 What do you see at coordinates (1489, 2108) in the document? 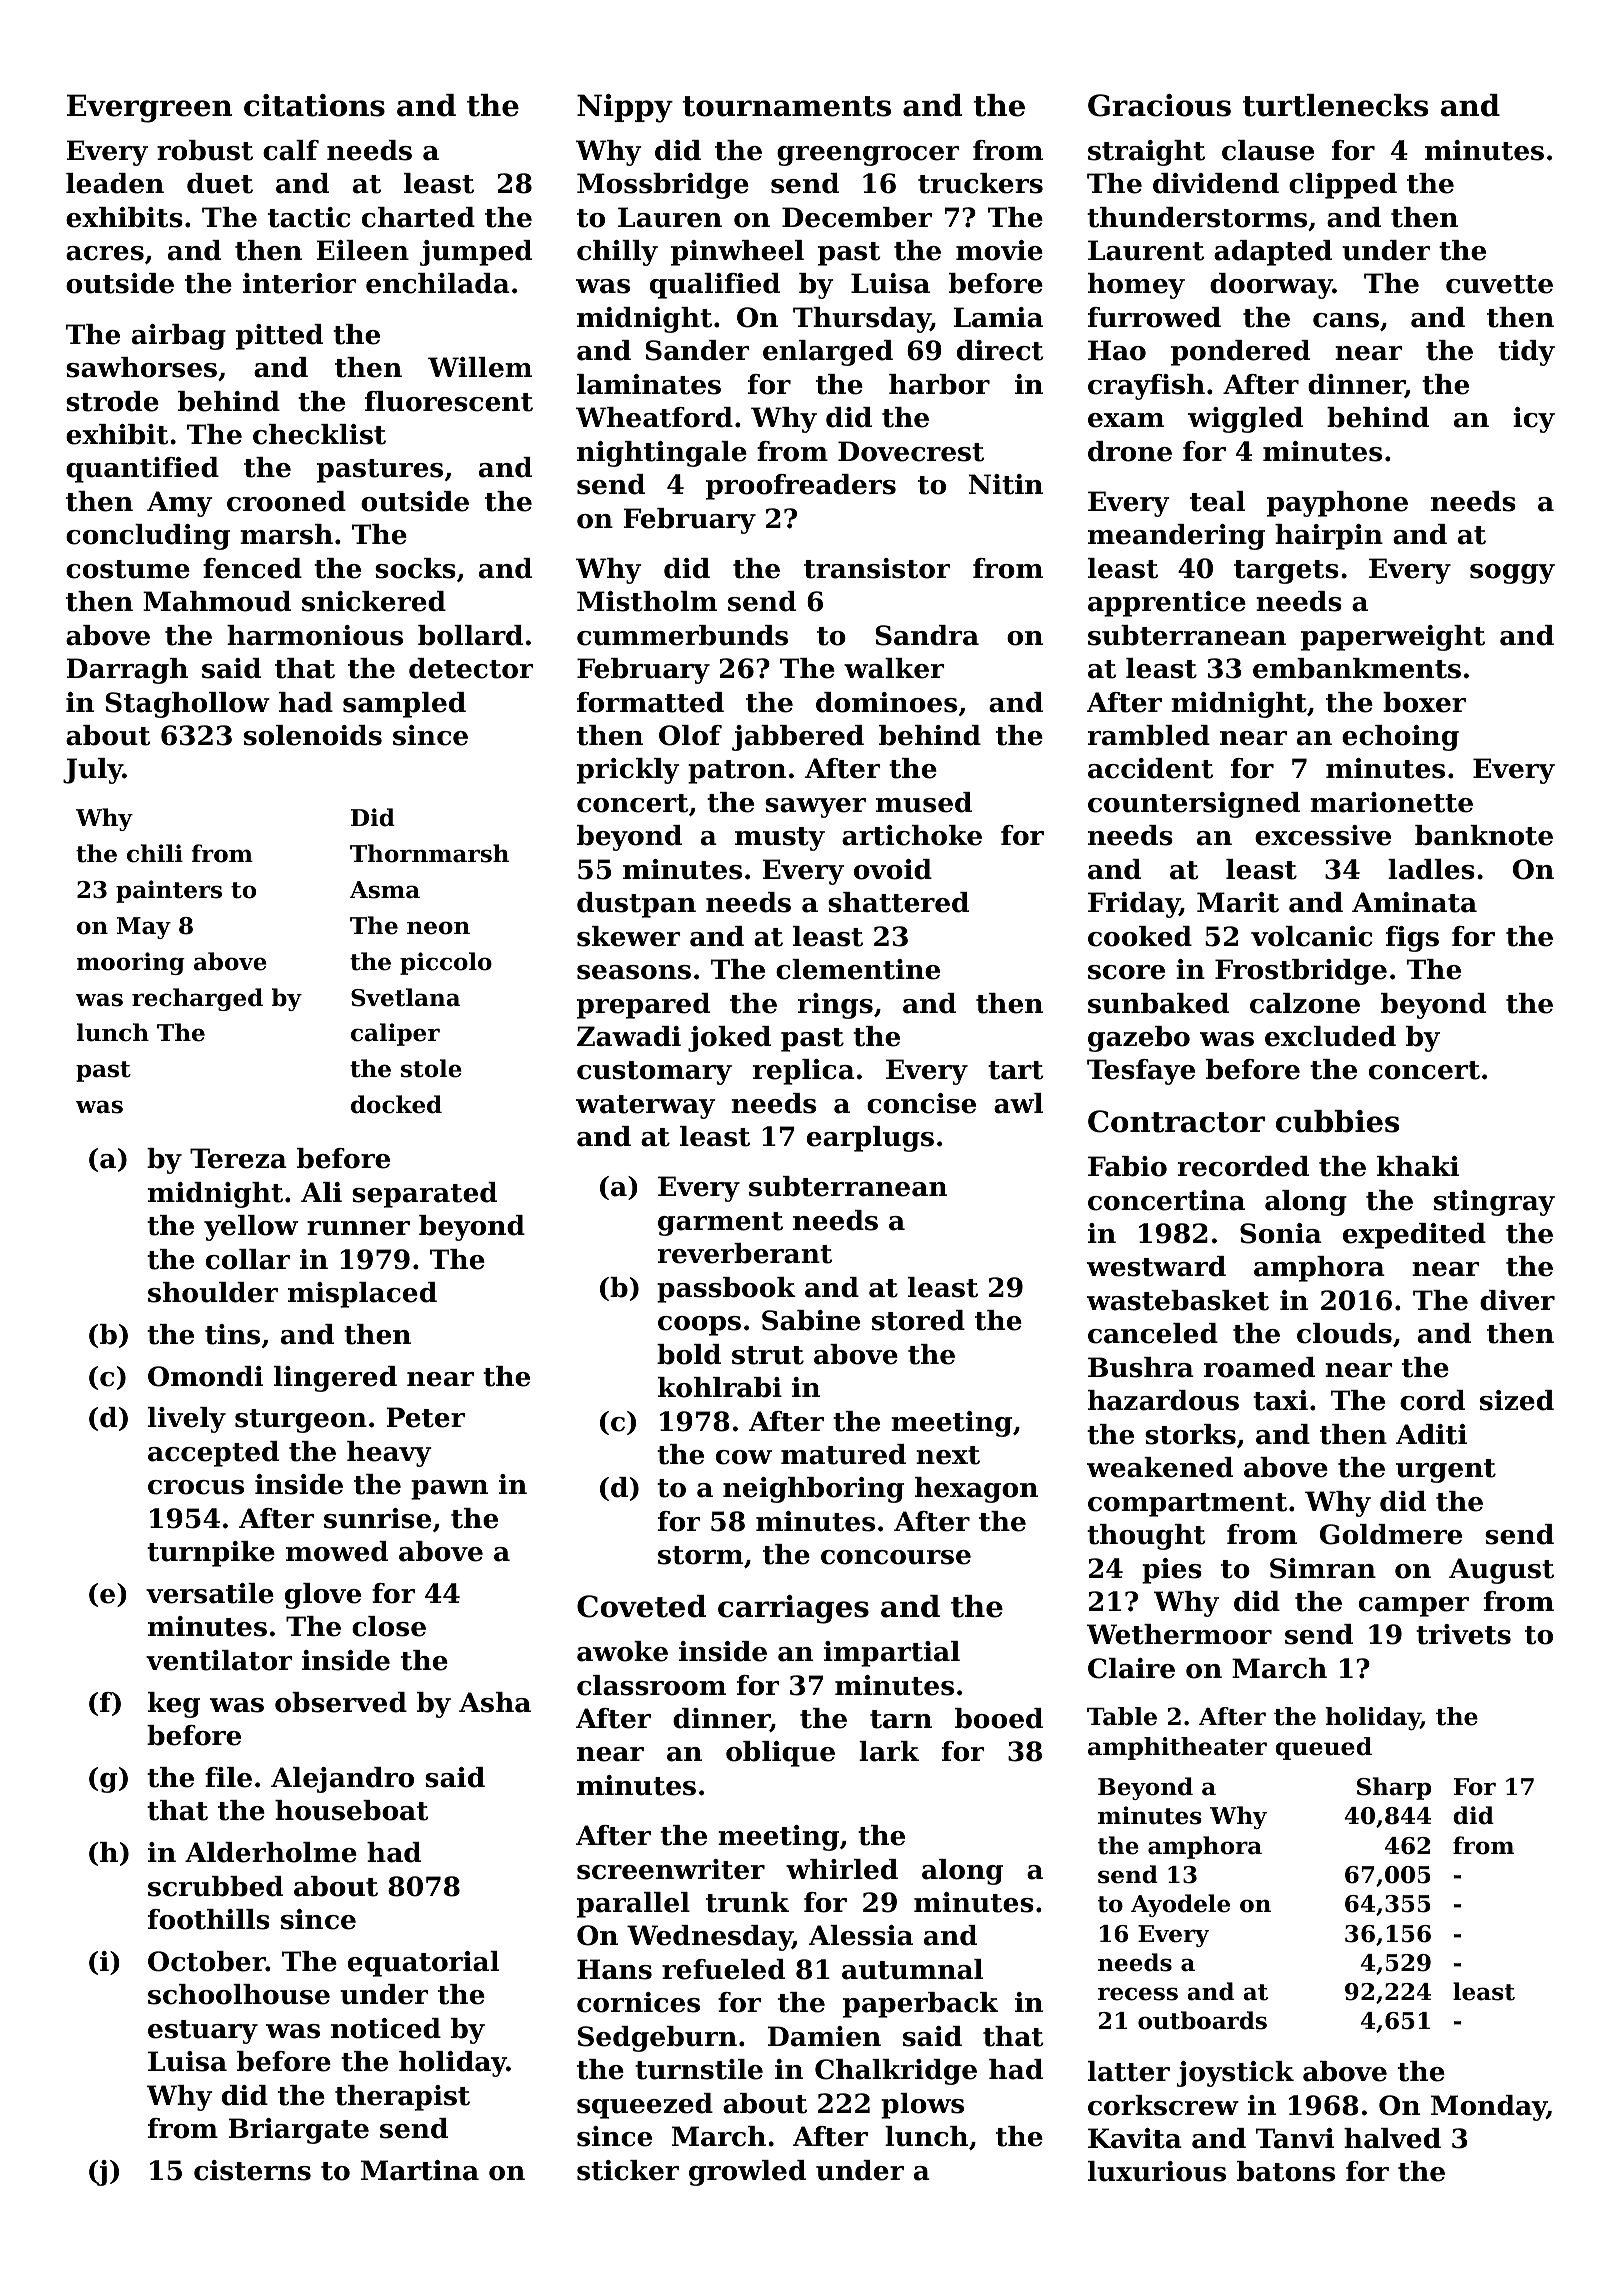
I see `Monday` at bounding box center [1489, 2108].
